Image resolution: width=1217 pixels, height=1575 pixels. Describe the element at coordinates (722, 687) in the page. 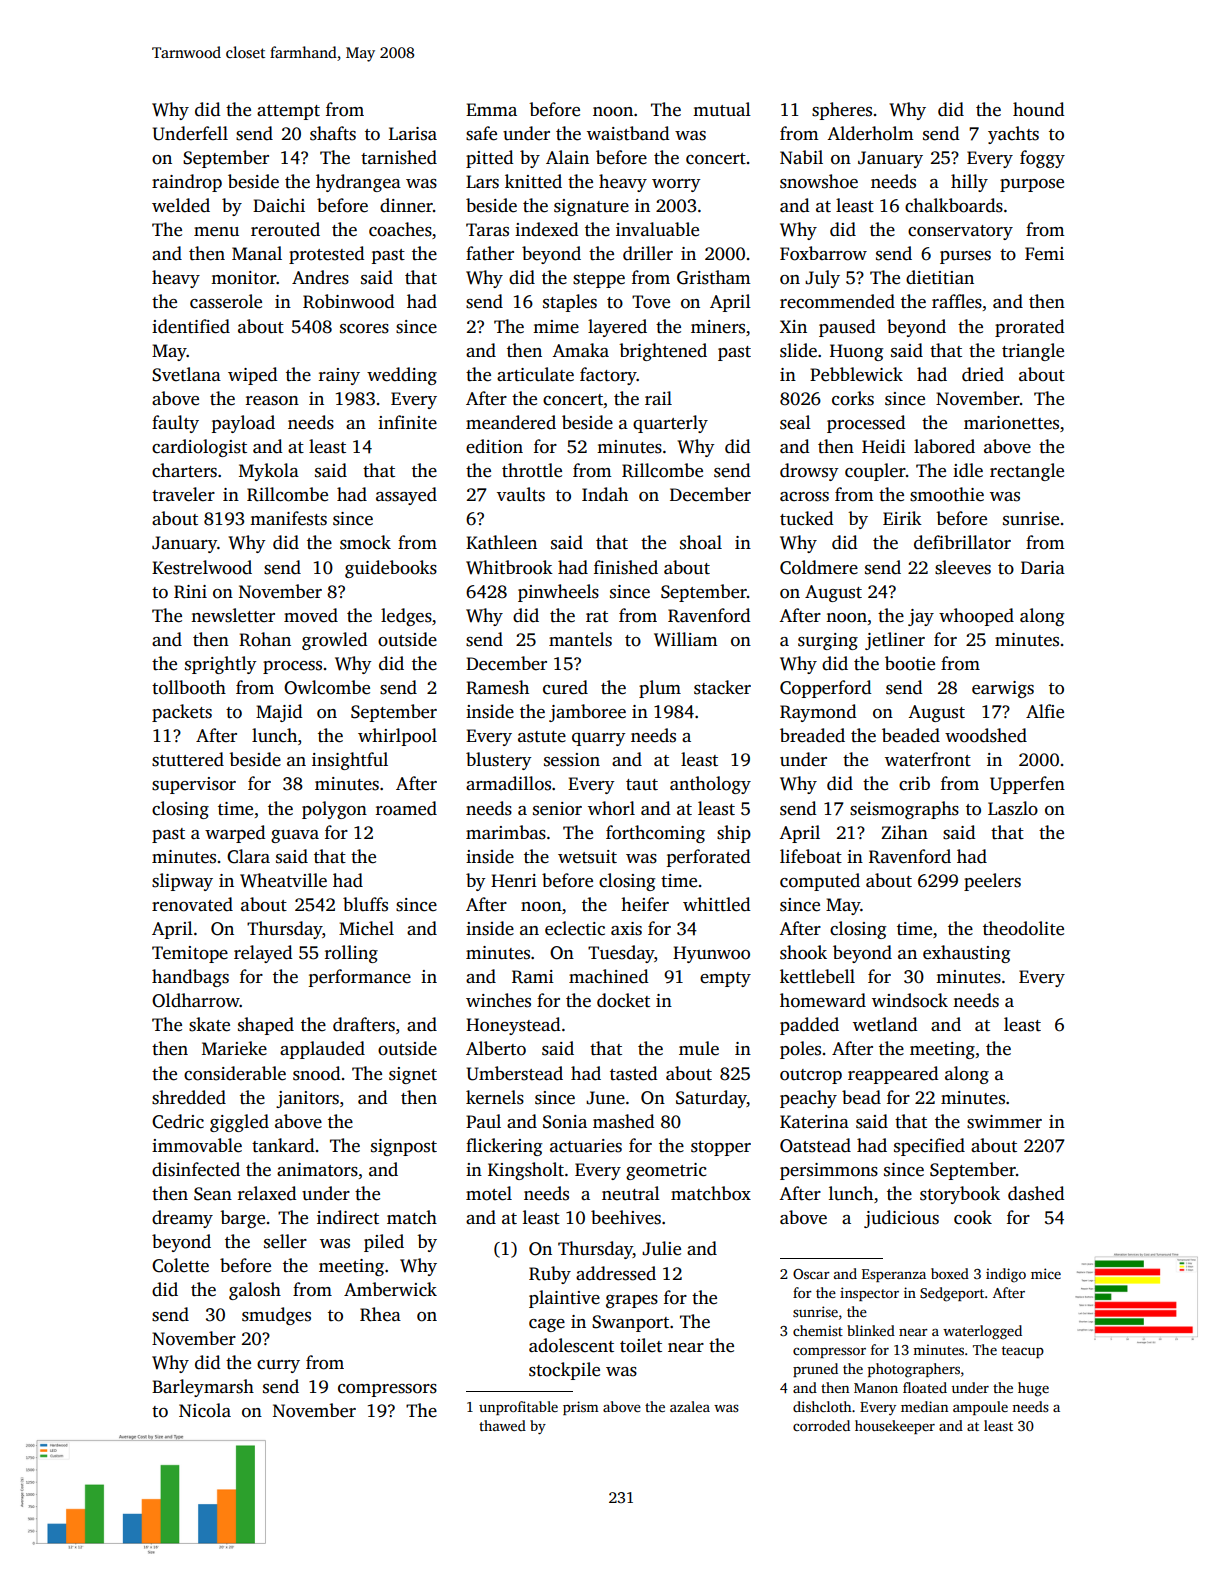

I see `stacker` at that location.
